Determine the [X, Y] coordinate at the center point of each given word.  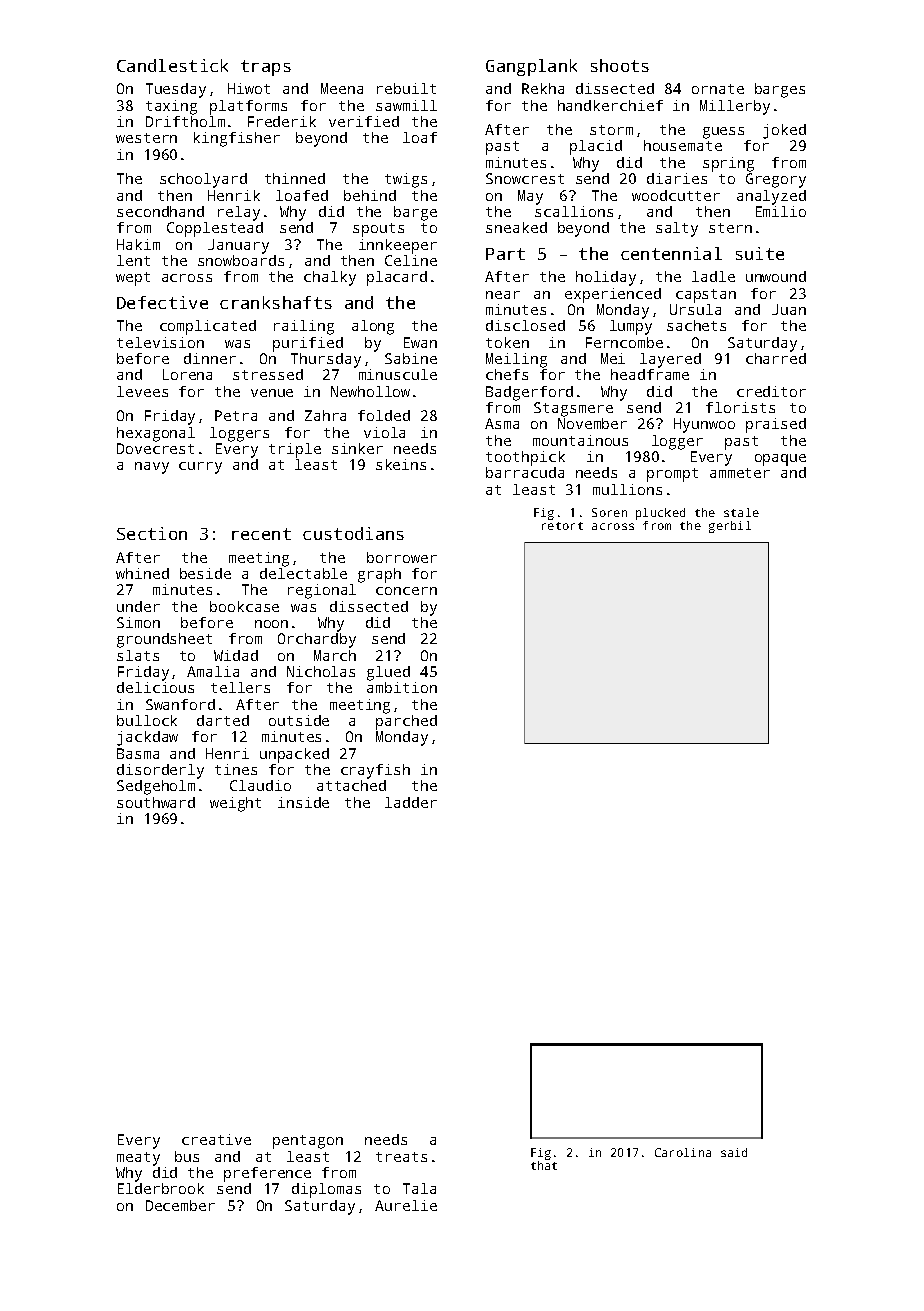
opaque [780, 460]
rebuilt [406, 88]
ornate [718, 89]
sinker [357, 448]
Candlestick [172, 65]
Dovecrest [155, 448]
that [544, 1165]
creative [216, 1139]
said [734, 1152]
